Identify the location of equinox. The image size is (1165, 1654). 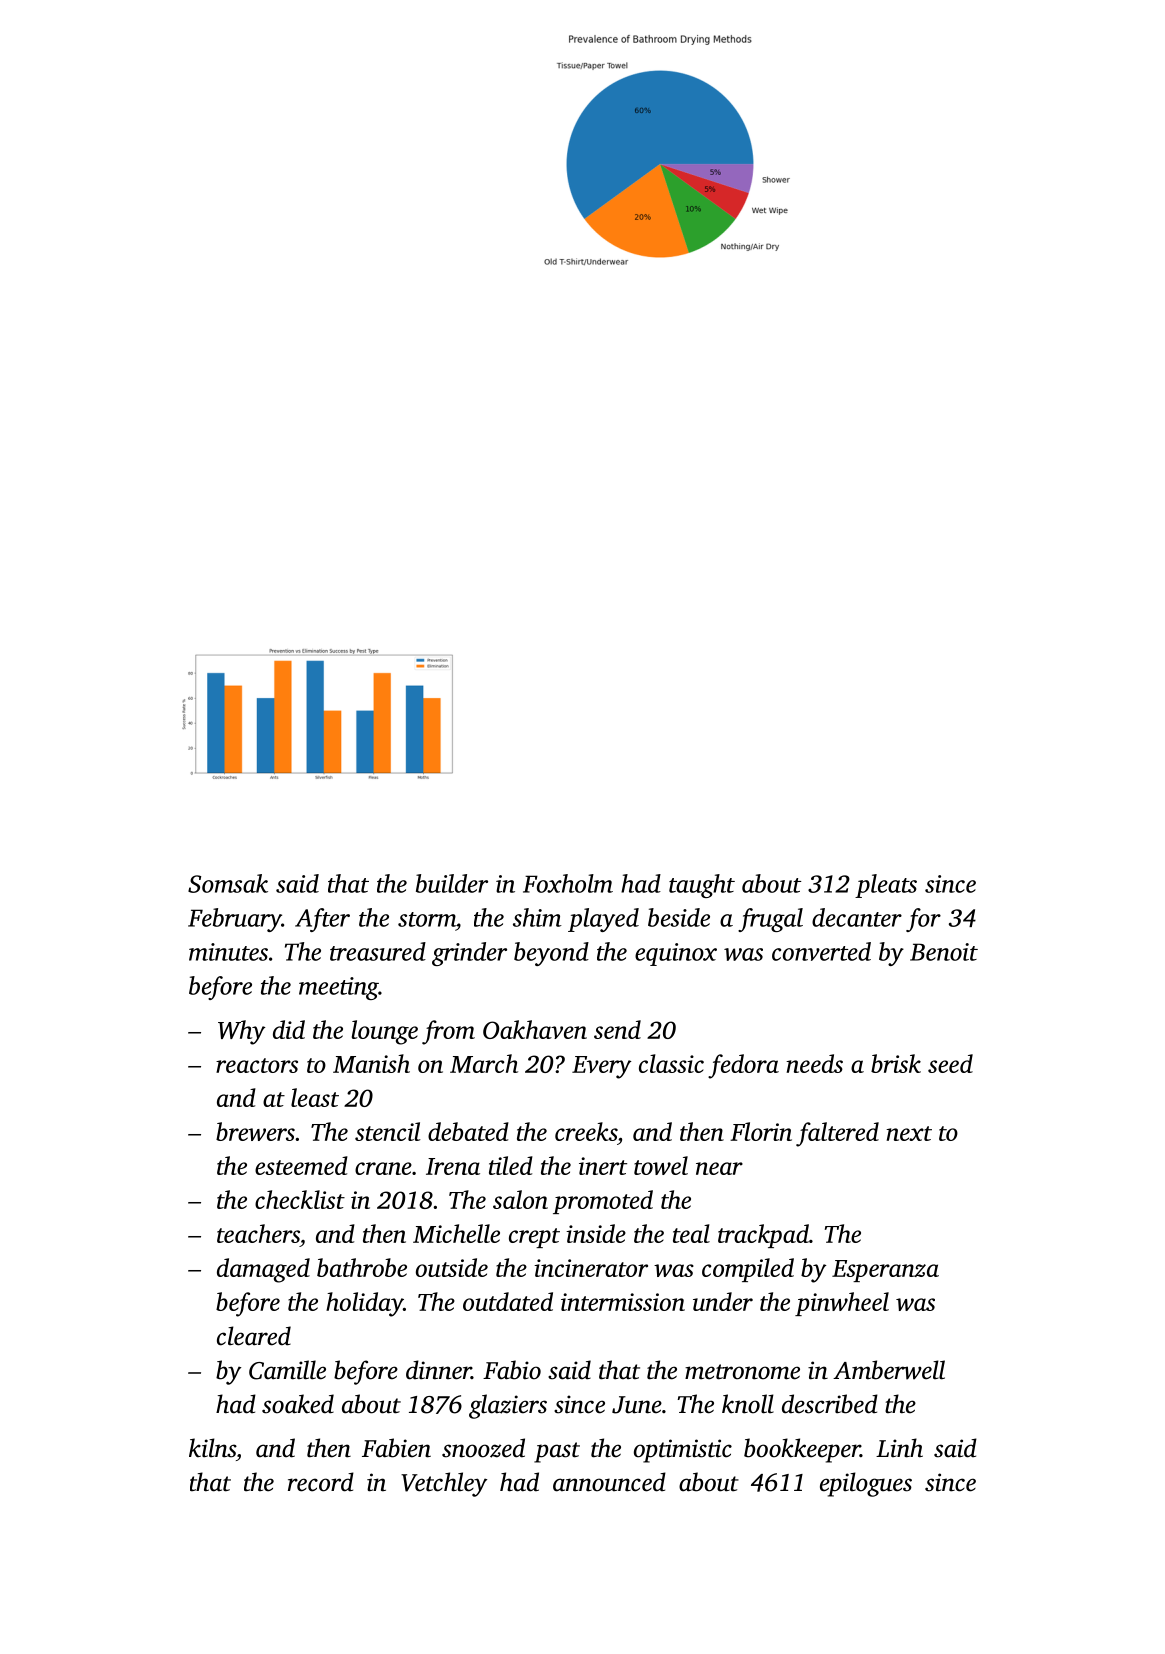
(676, 954).
